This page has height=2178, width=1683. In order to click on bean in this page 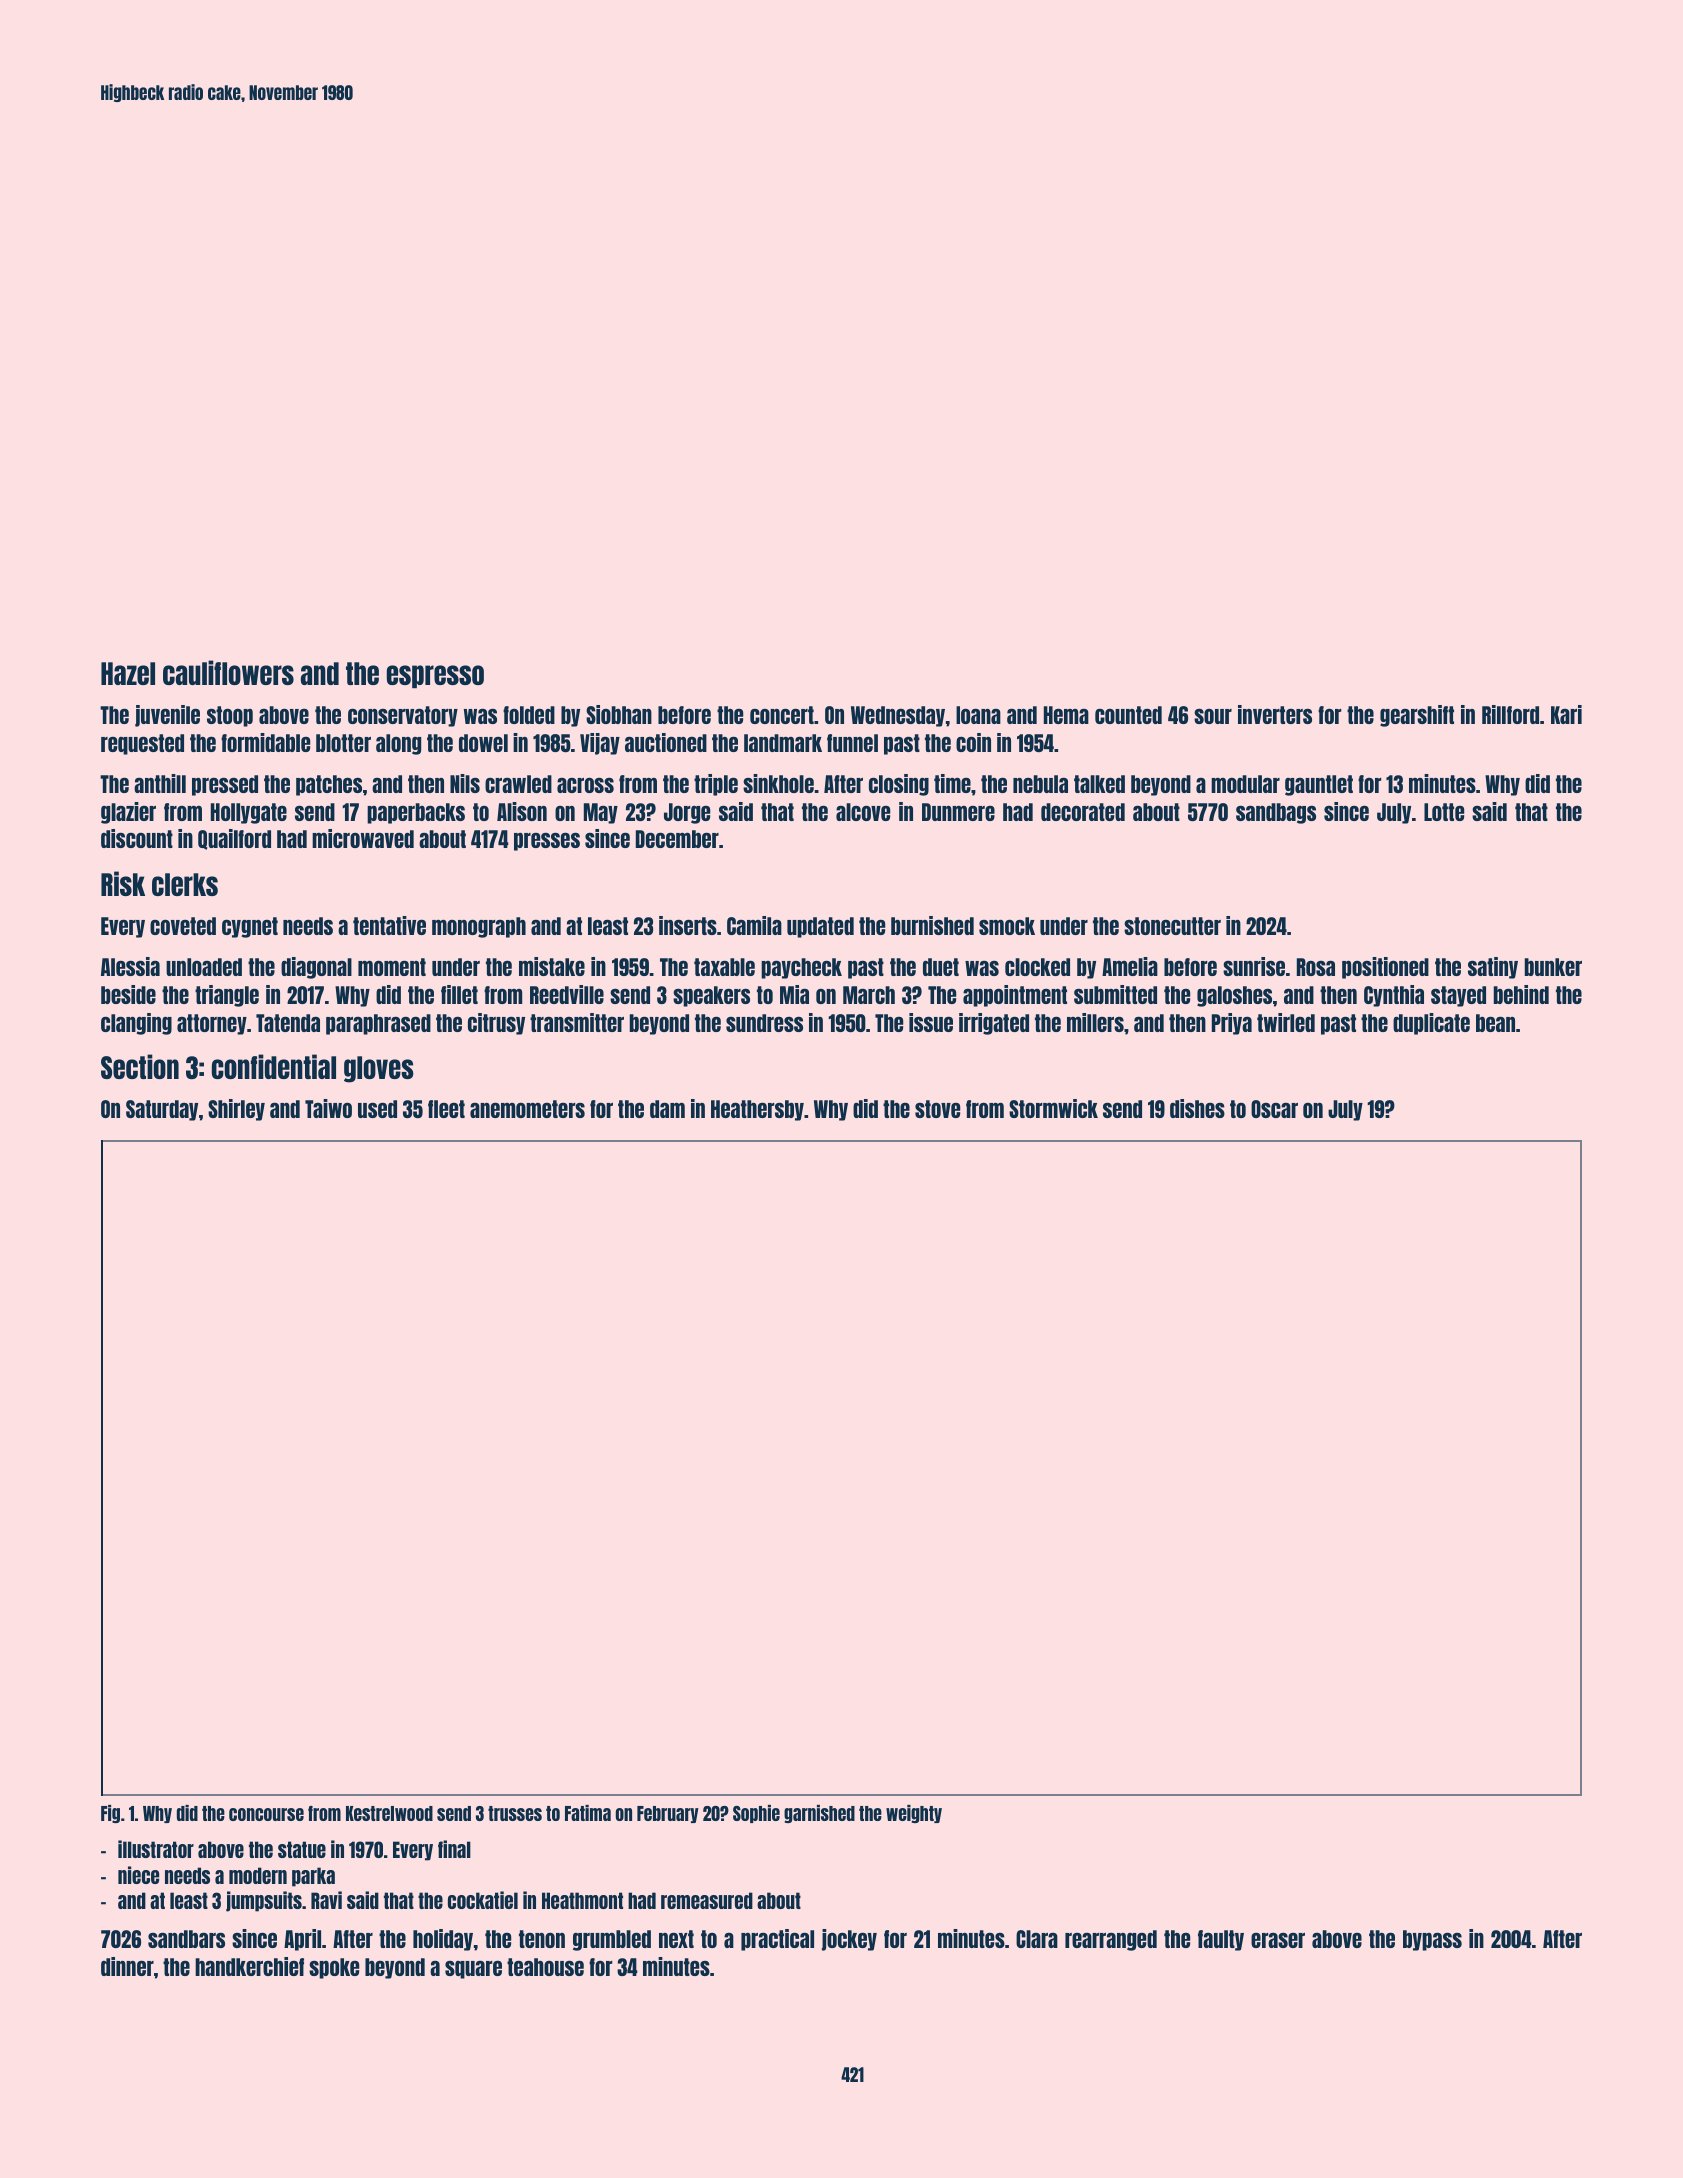, I will do `click(1495, 1023)`.
